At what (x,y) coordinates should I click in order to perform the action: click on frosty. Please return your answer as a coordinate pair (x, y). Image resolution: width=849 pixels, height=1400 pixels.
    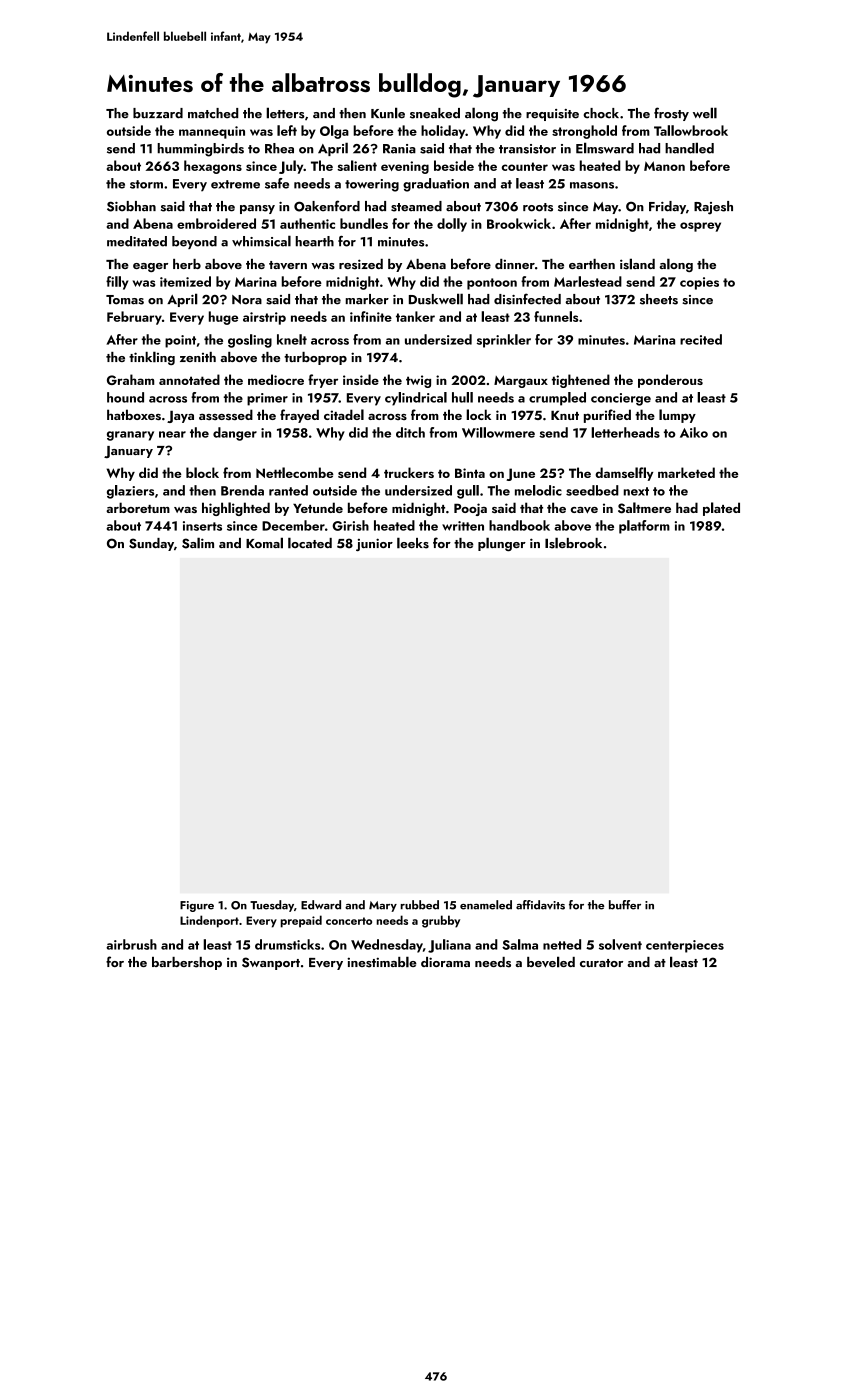
    Looking at the image, I should click on (671, 114).
